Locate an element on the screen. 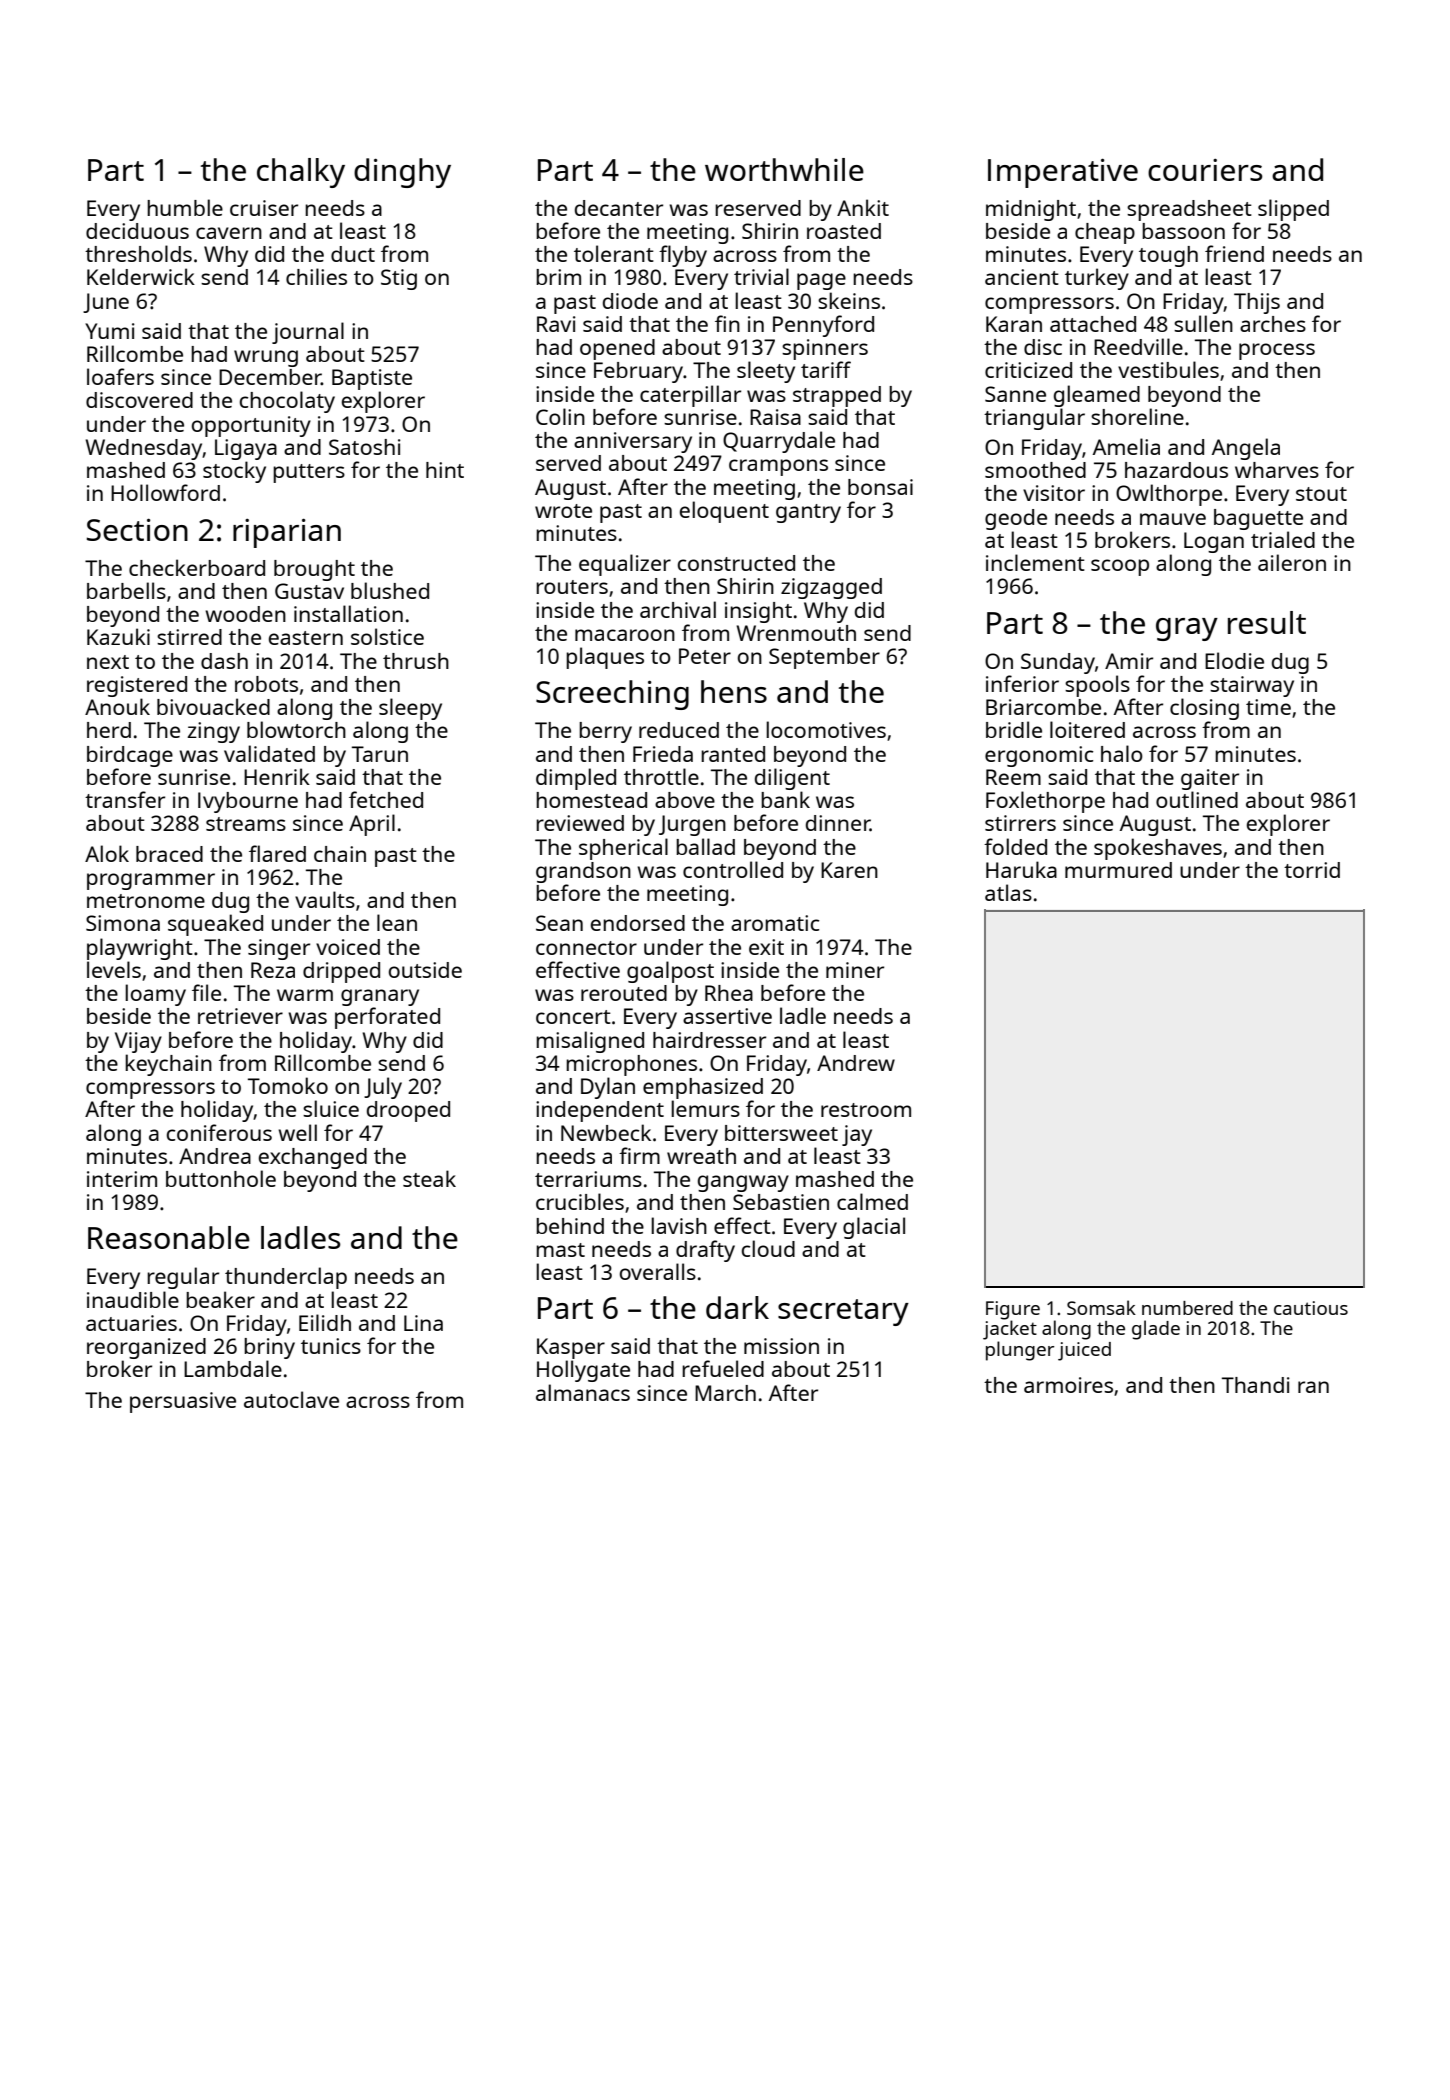 The height and width of the screenshot is (2100, 1450). Andrew is located at coordinates (856, 1063).
